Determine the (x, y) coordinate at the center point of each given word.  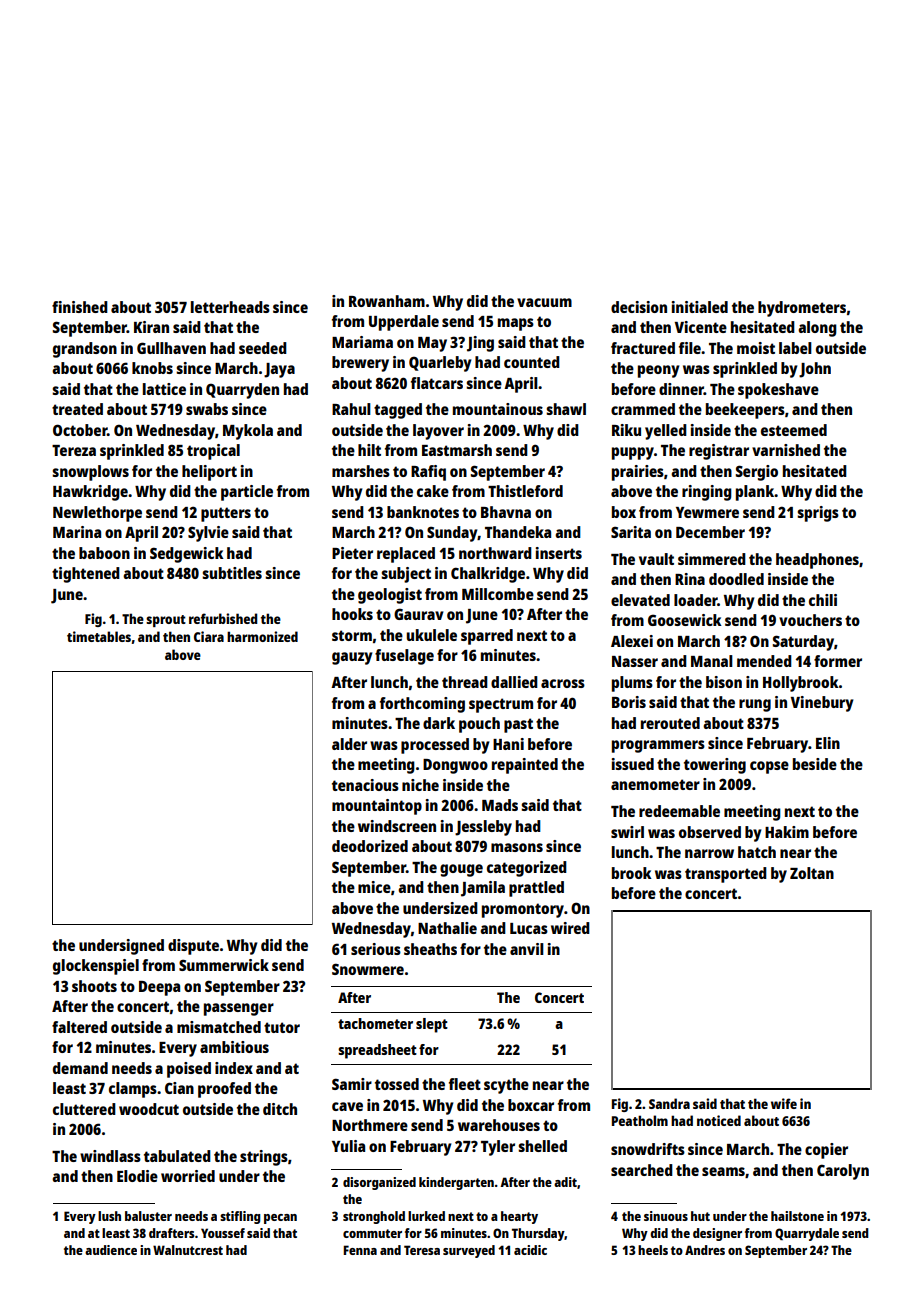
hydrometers (802, 309)
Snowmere (368, 969)
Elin (828, 743)
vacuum (544, 302)
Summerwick (224, 965)
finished (80, 307)
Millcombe (498, 594)
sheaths (430, 949)
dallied (514, 682)
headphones (817, 561)
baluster (148, 1216)
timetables (99, 636)
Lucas (529, 928)
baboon (104, 553)
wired (570, 928)
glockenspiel (96, 967)
